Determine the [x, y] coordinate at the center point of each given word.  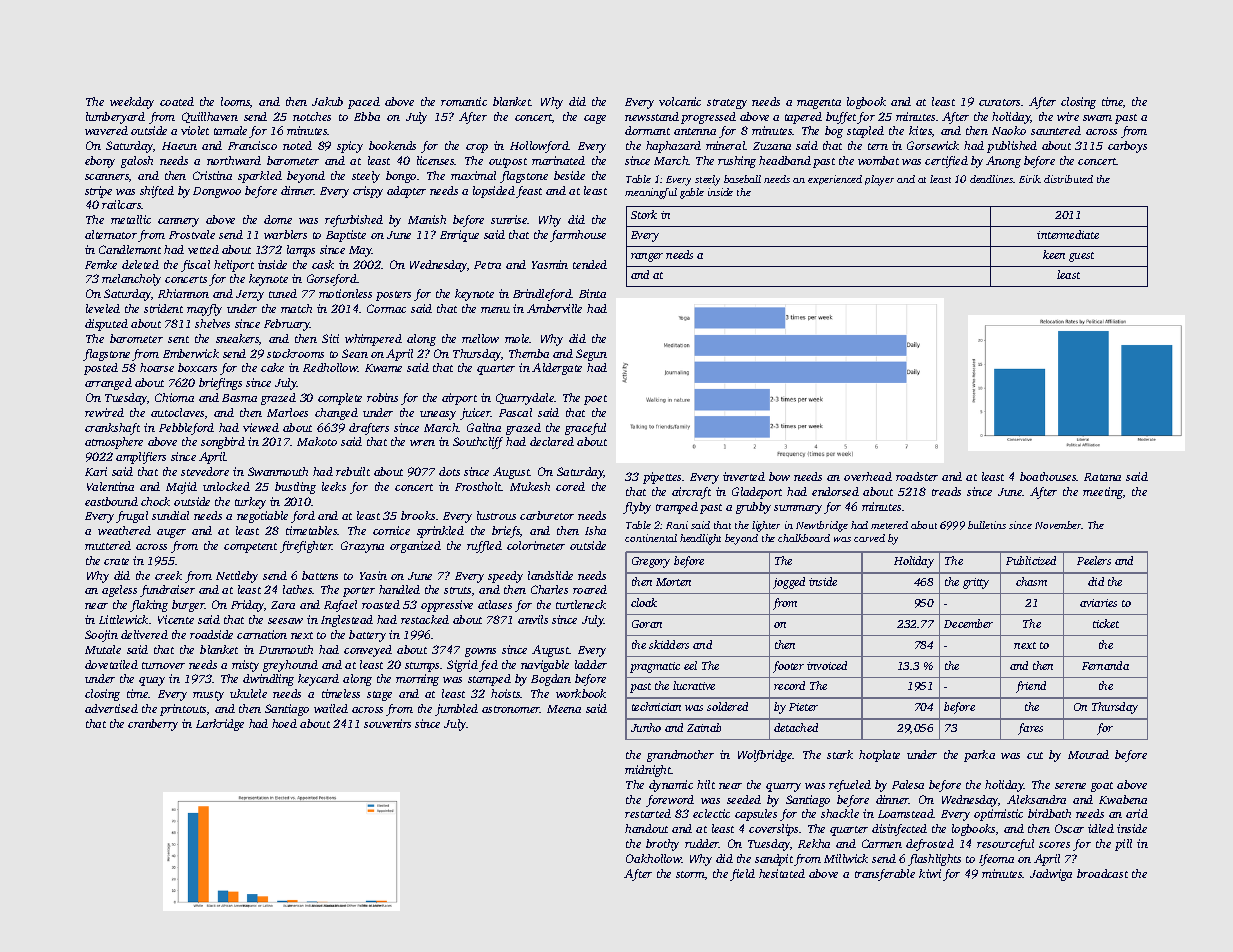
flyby [637, 508]
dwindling [268, 680]
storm [690, 874]
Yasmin [550, 264]
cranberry [153, 725]
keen [1054, 254]
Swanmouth [278, 471]
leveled [103, 308]
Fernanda [1105, 665]
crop [477, 148]
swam [1097, 118]
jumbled [456, 710]
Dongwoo [217, 192]
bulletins [987, 525]
